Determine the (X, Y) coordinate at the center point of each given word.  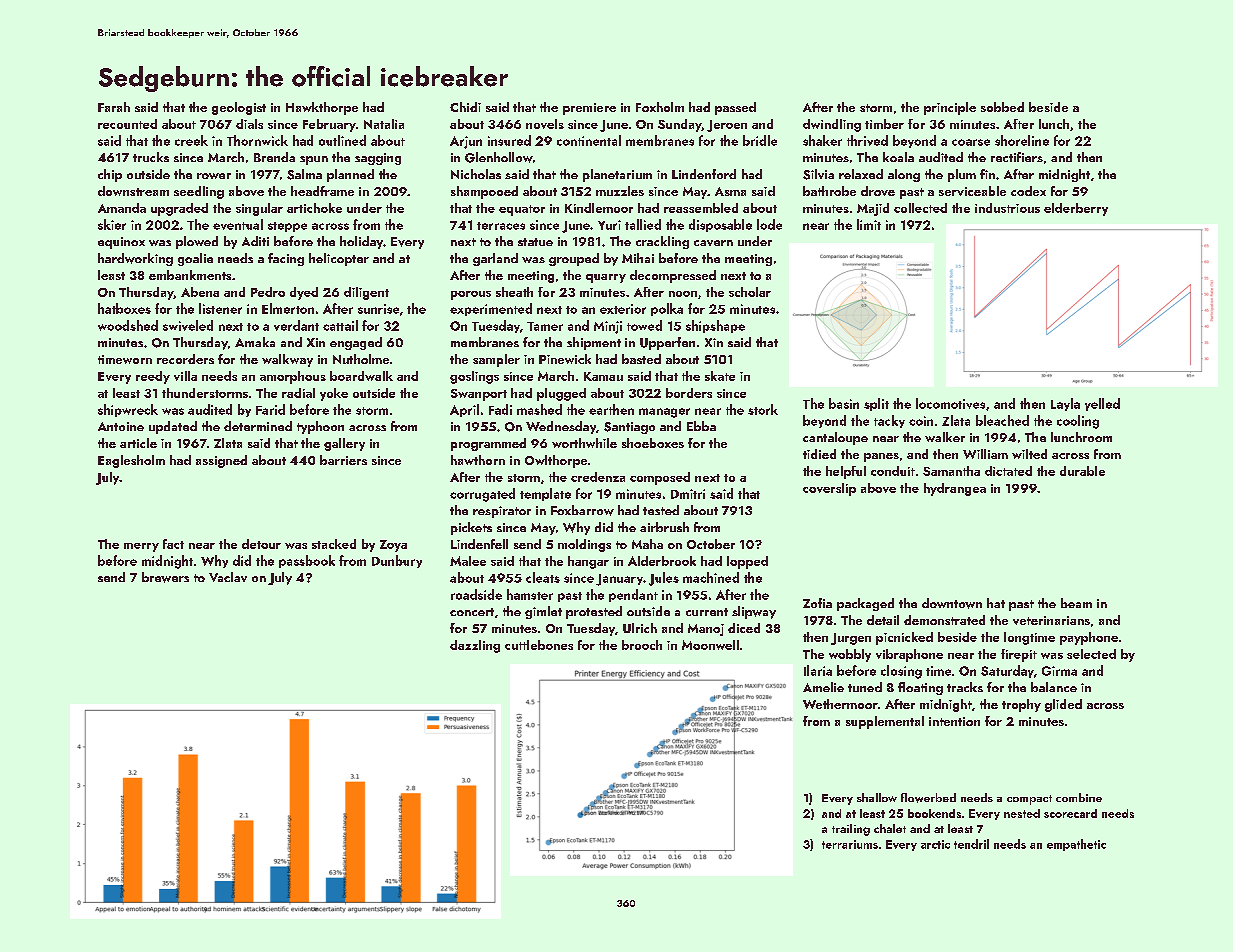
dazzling (475, 646)
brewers (165, 577)
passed (735, 108)
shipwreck (128, 410)
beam (1076, 603)
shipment (594, 343)
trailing (851, 830)
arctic (935, 844)
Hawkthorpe (322, 108)
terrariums (850, 844)
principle (950, 108)
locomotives (950, 403)
